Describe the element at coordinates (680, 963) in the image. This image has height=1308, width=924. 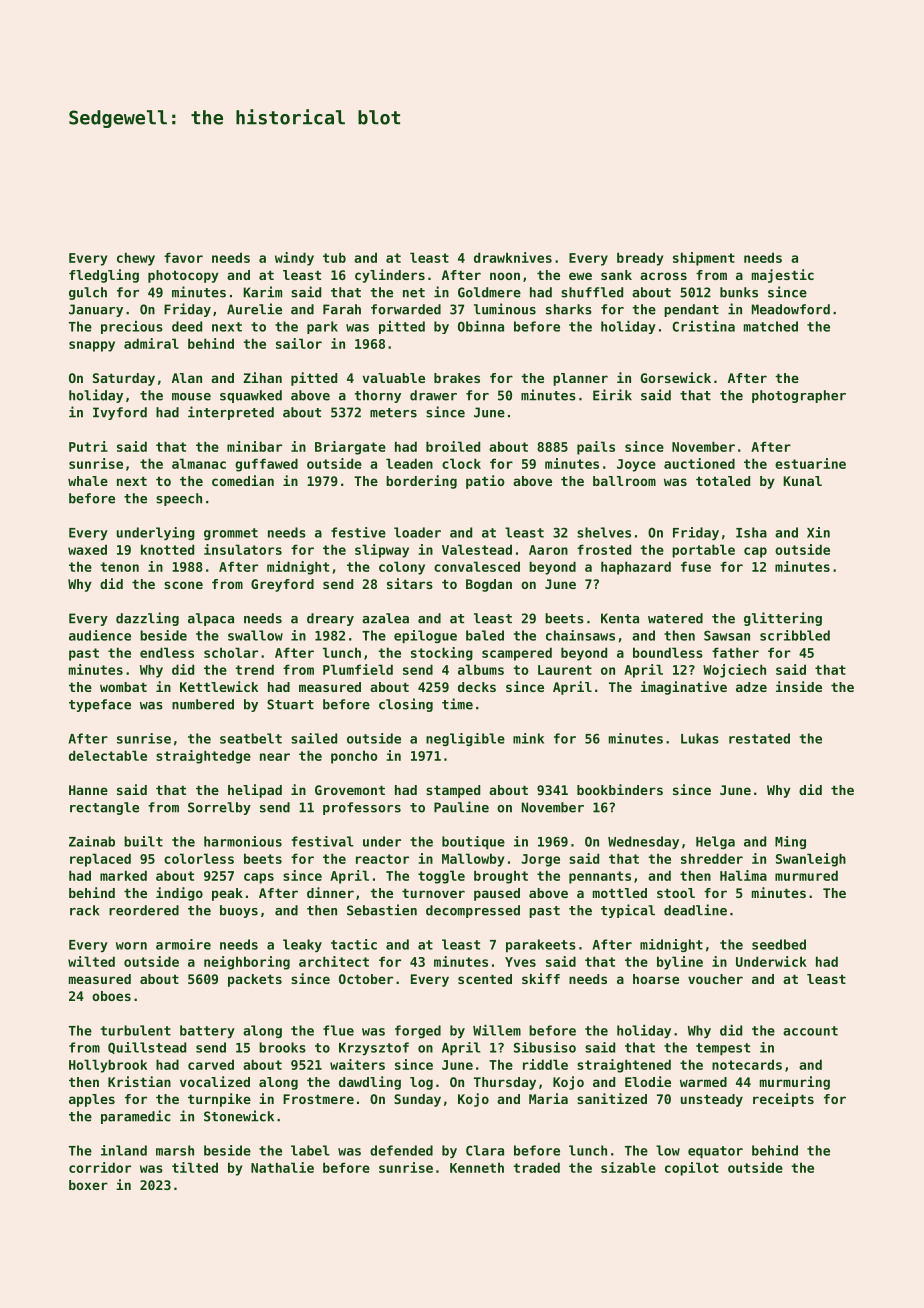
I see `byline` at that location.
